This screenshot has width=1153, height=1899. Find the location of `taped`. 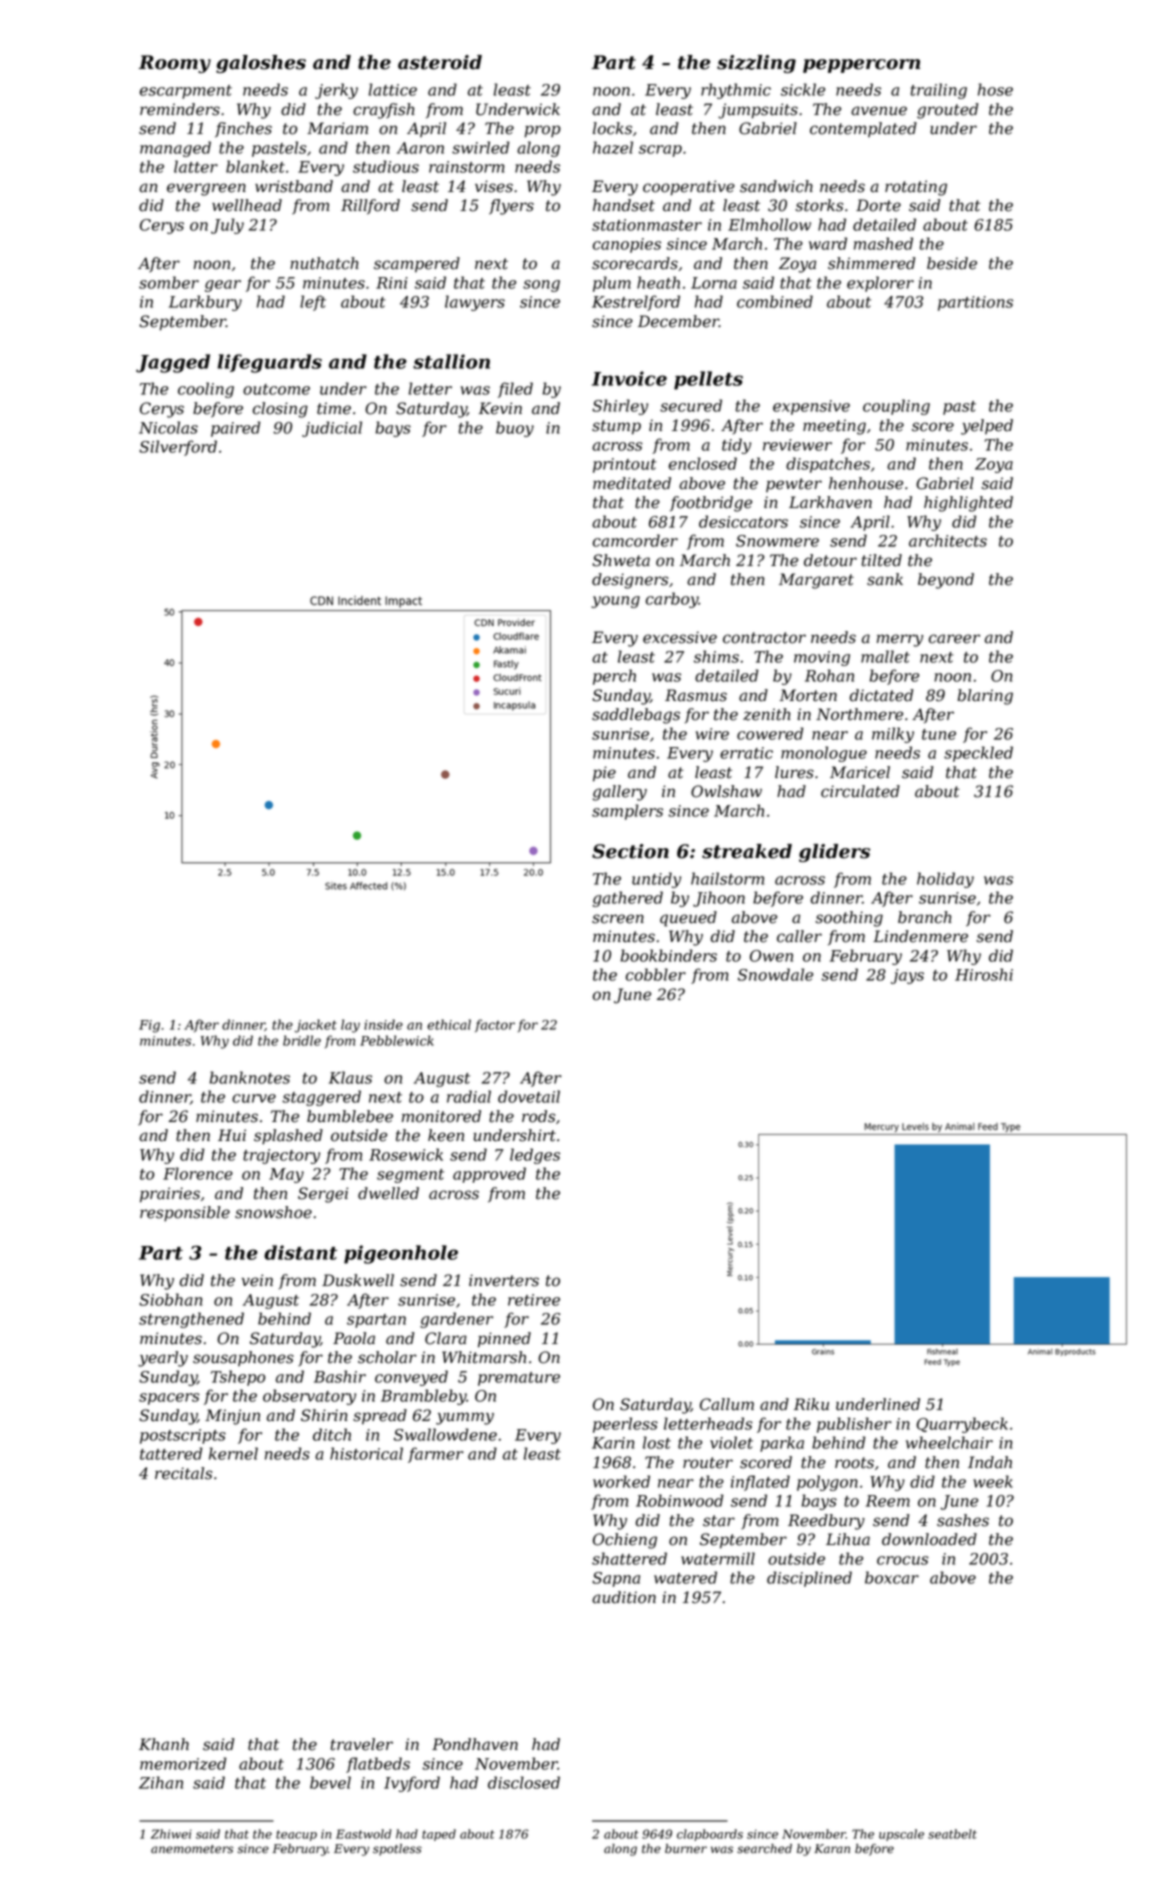

taped is located at coordinates (439, 1835).
